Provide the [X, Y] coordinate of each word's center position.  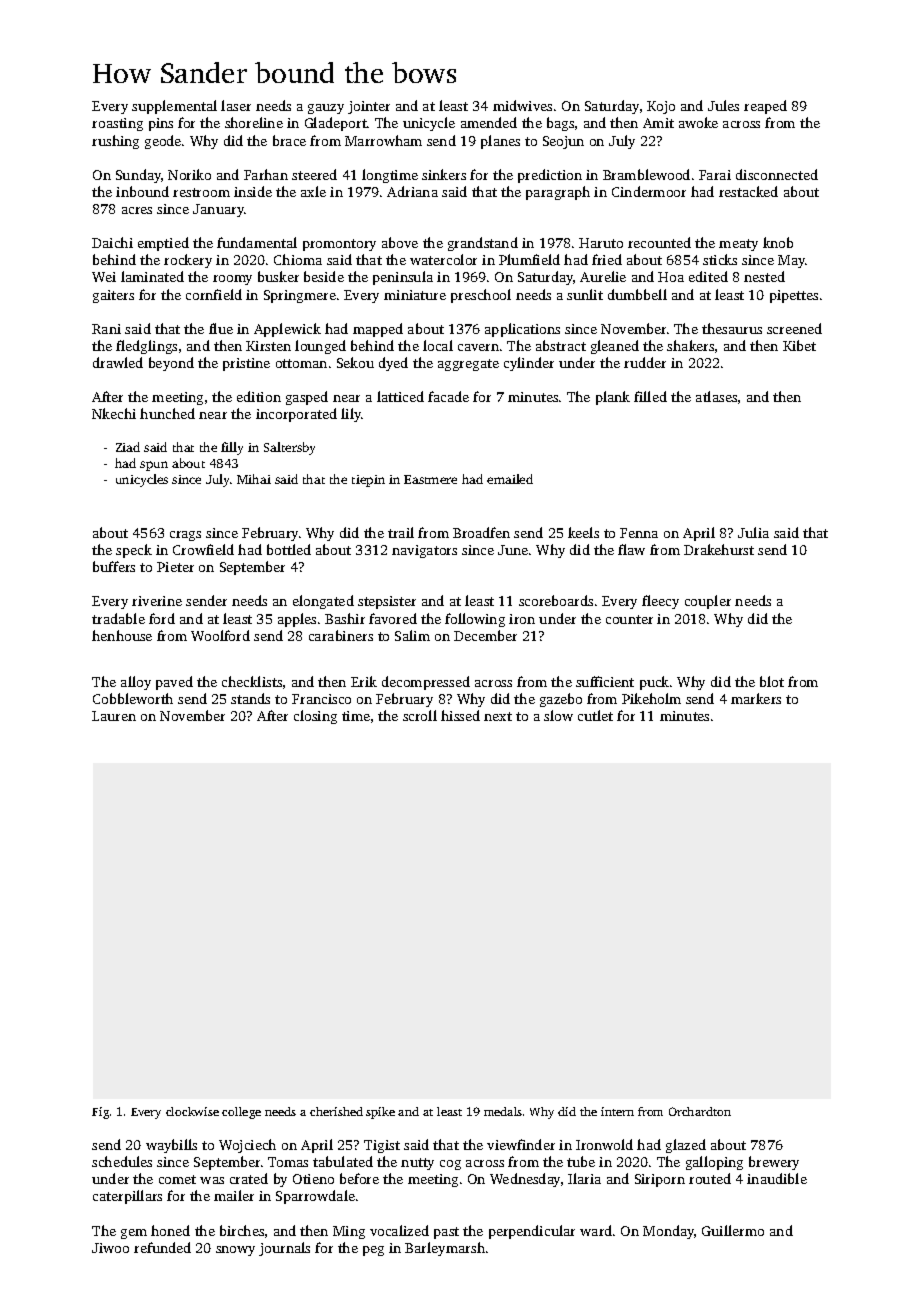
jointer [369, 107]
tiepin [368, 481]
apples [297, 620]
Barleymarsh [445, 1249]
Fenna [639, 533]
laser [236, 105]
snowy [235, 1251]
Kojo [661, 107]
